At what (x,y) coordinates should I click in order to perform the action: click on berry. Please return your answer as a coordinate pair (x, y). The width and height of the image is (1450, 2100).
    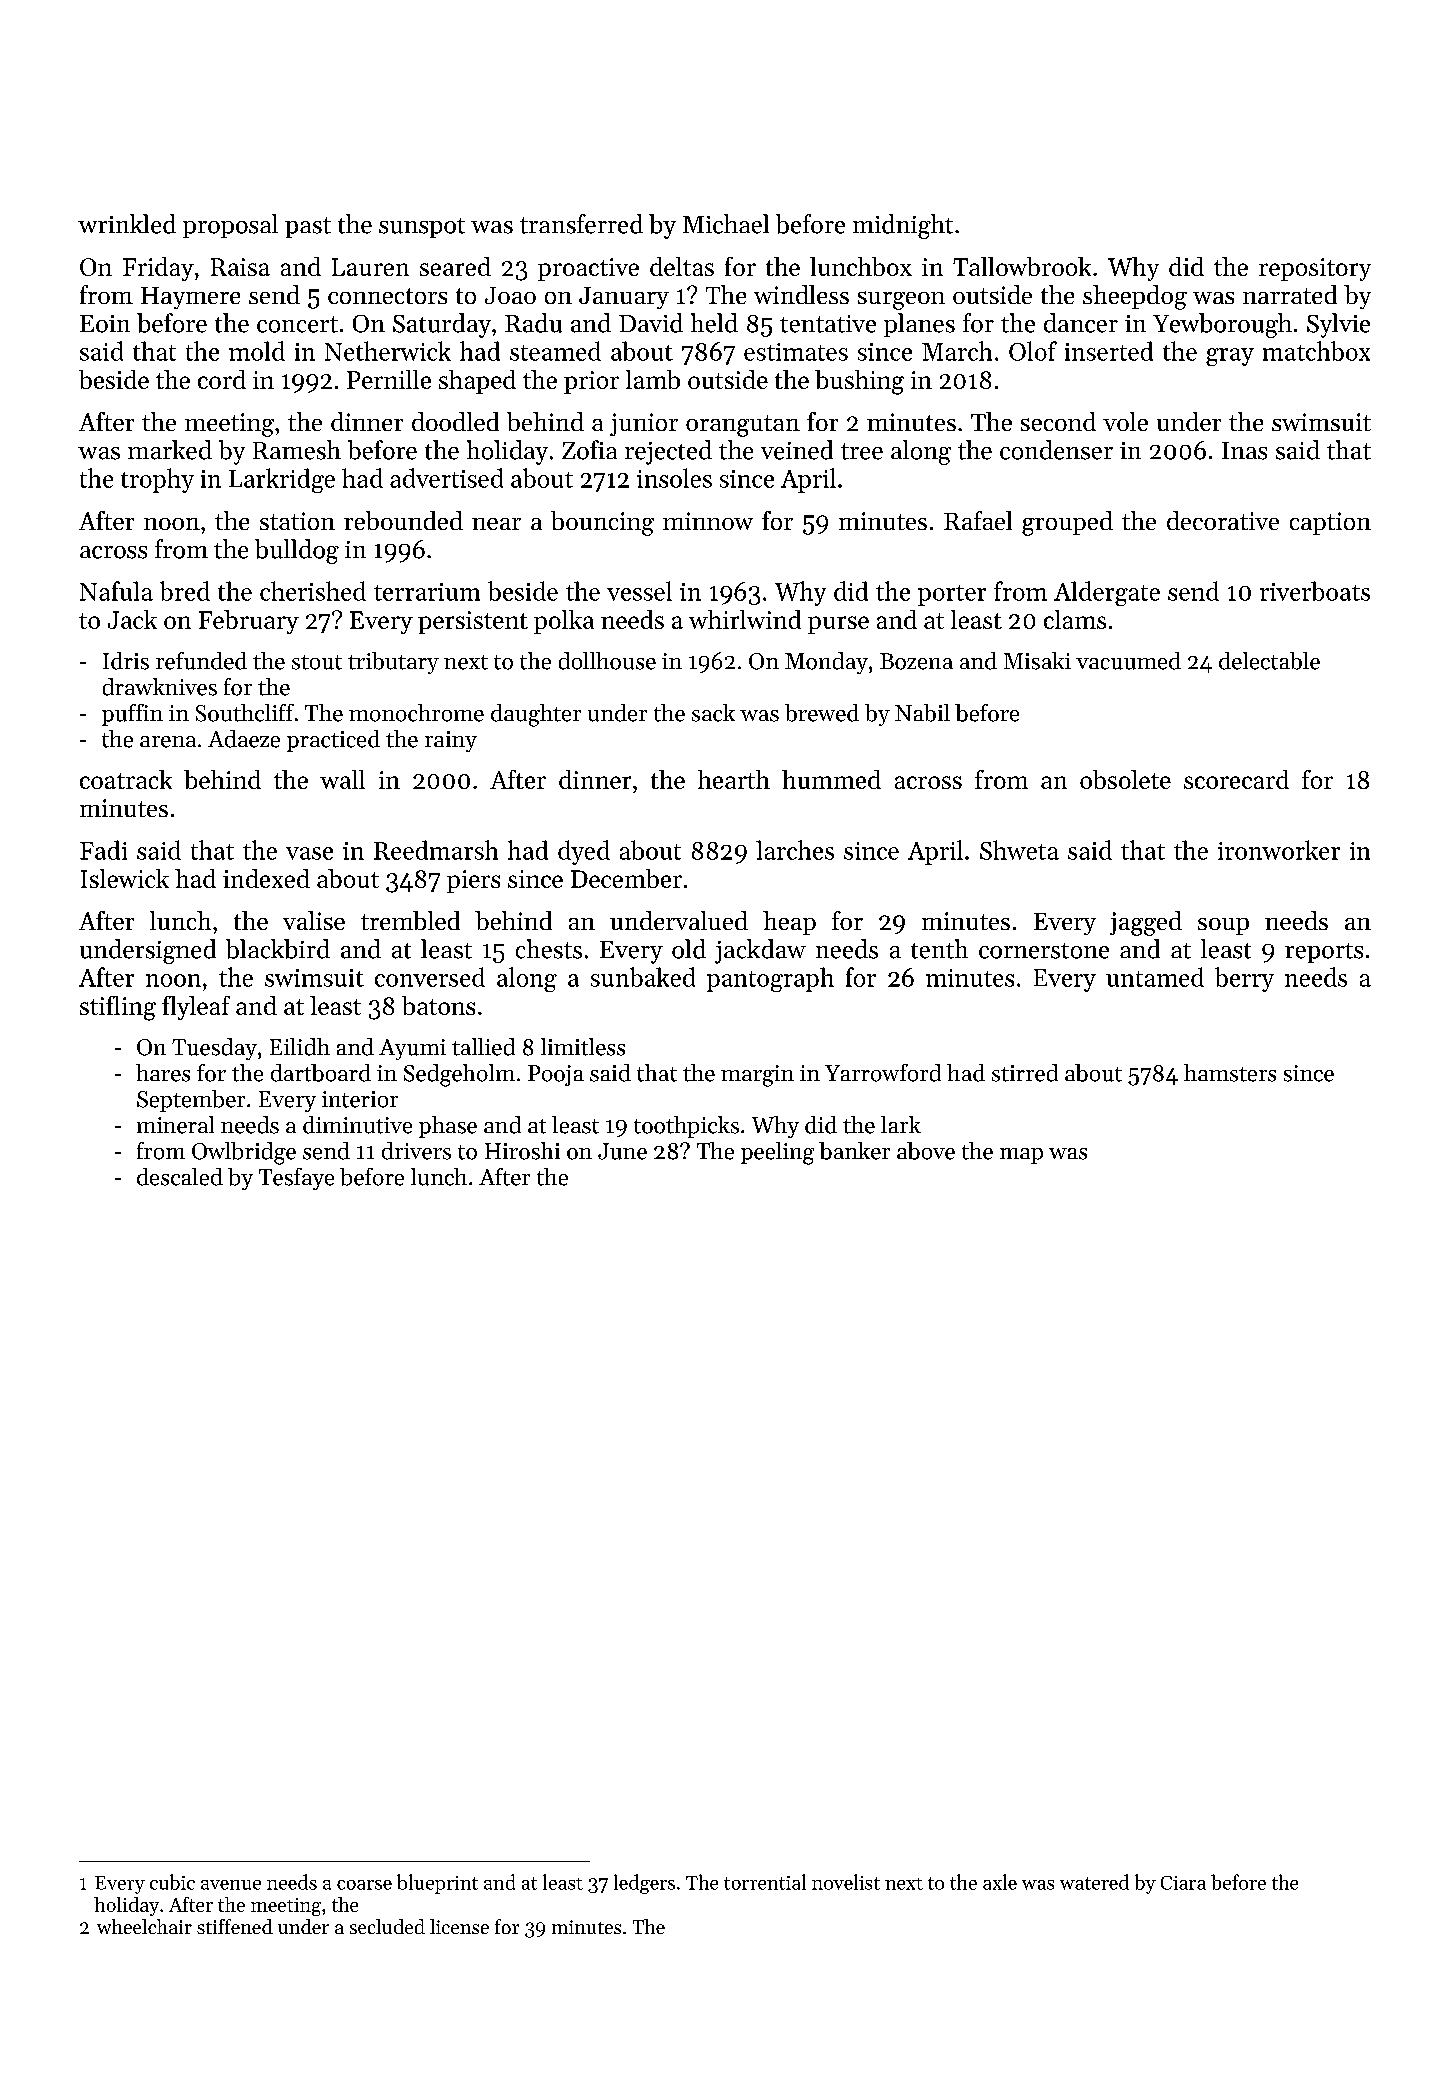
    Looking at the image, I should click on (1244, 979).
